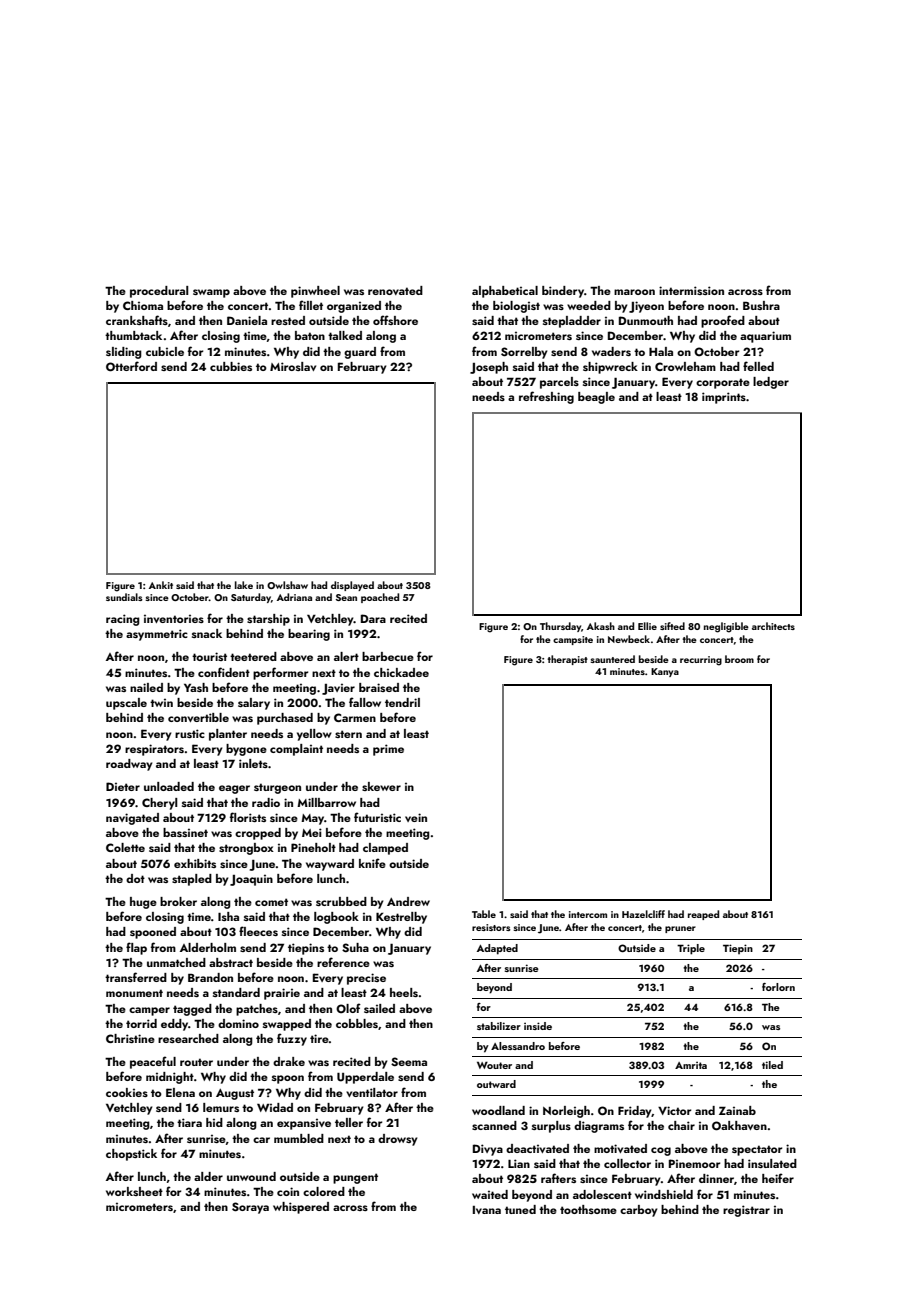 The height and width of the document is (1316, 908). Describe the element at coordinates (134, 1191) in the document. I see `worksheet` at that location.
